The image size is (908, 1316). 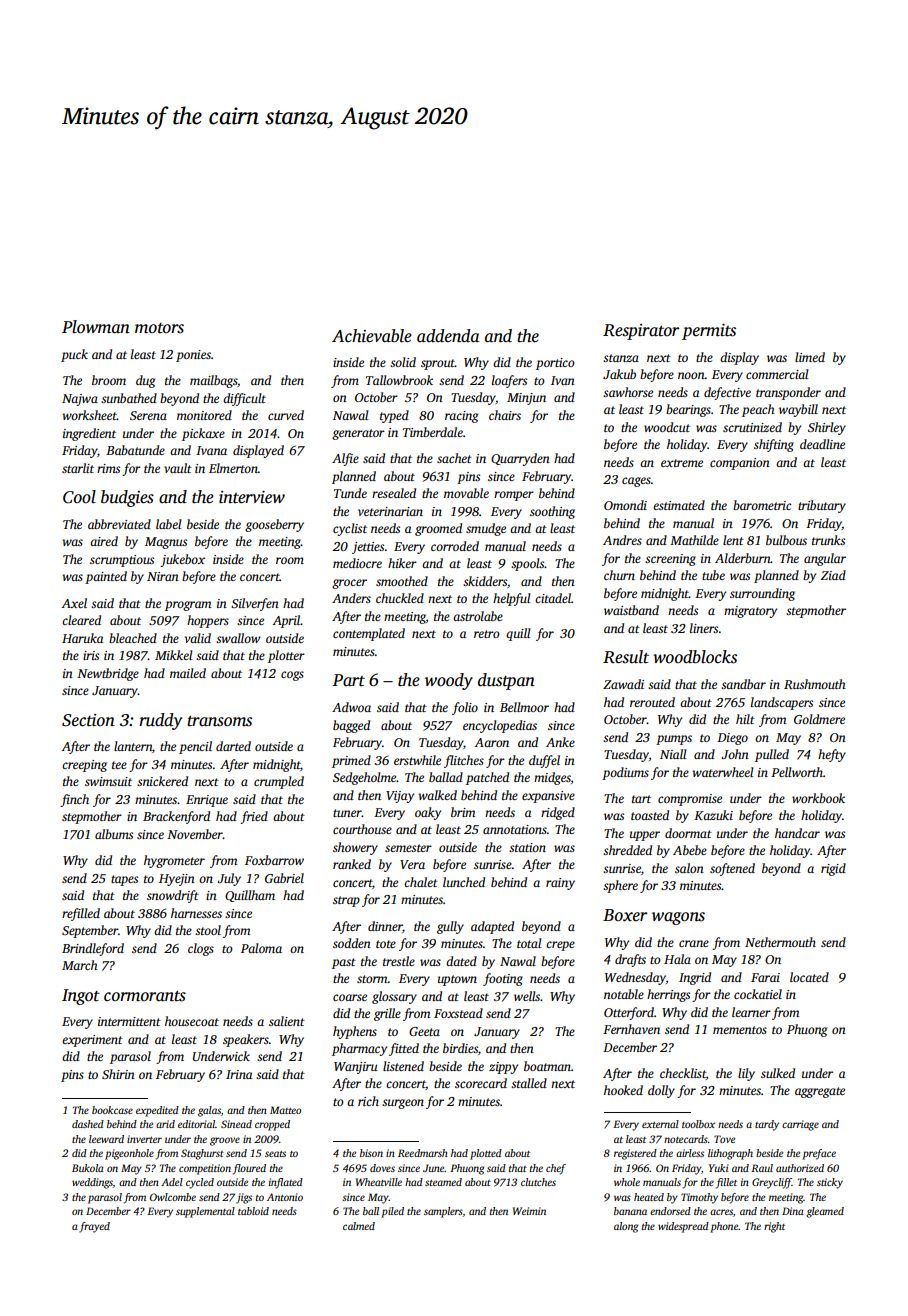 What do you see at coordinates (750, 612) in the screenshot?
I see `migratory` at bounding box center [750, 612].
